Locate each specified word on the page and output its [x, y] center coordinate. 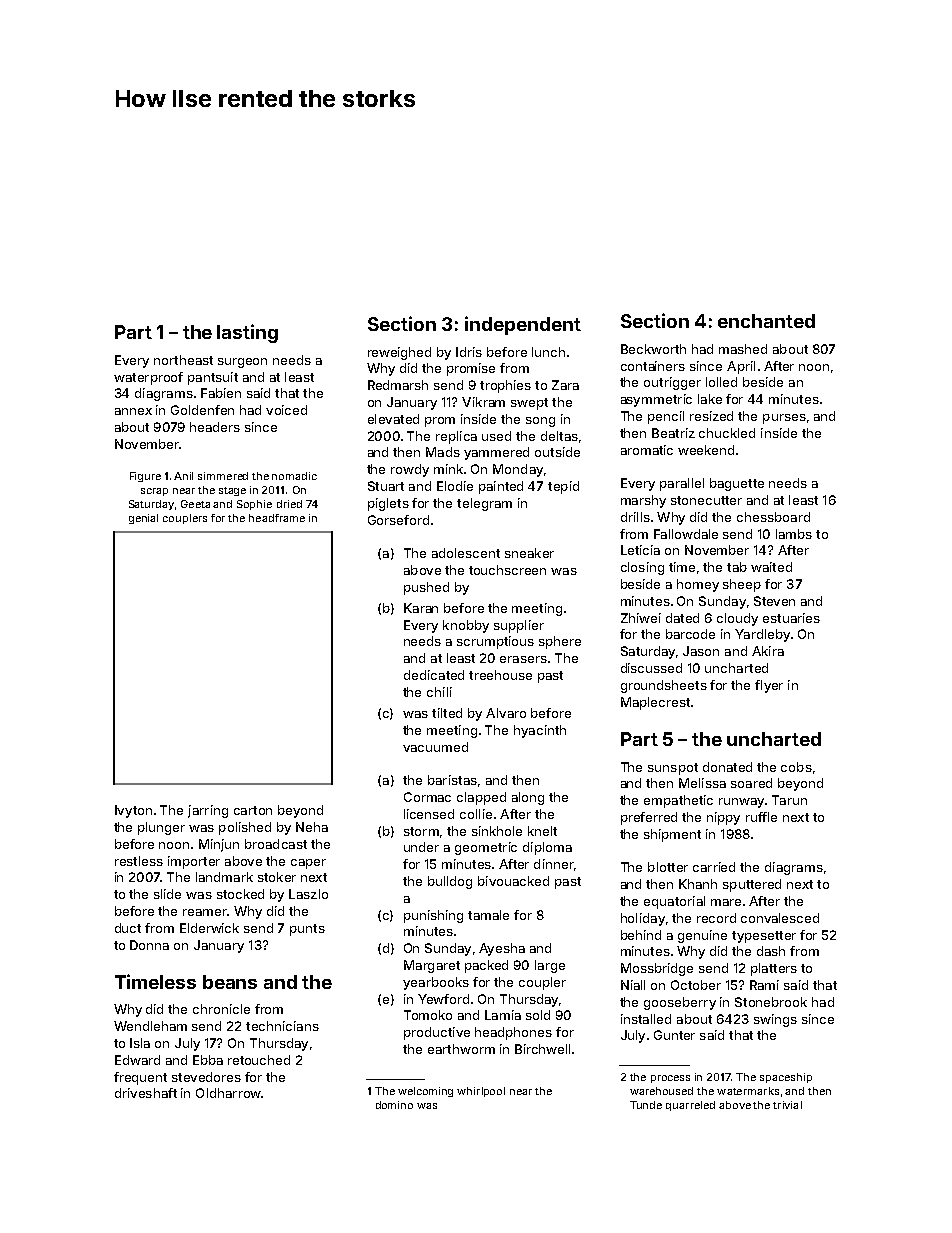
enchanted [766, 321]
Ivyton [133, 811]
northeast [183, 360]
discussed [651, 668]
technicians [282, 1026]
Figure [145, 477]
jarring [208, 811]
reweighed [399, 353]
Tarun [789, 800]
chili [439, 692]
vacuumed [435, 747]
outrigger [672, 383]
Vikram [483, 402]
